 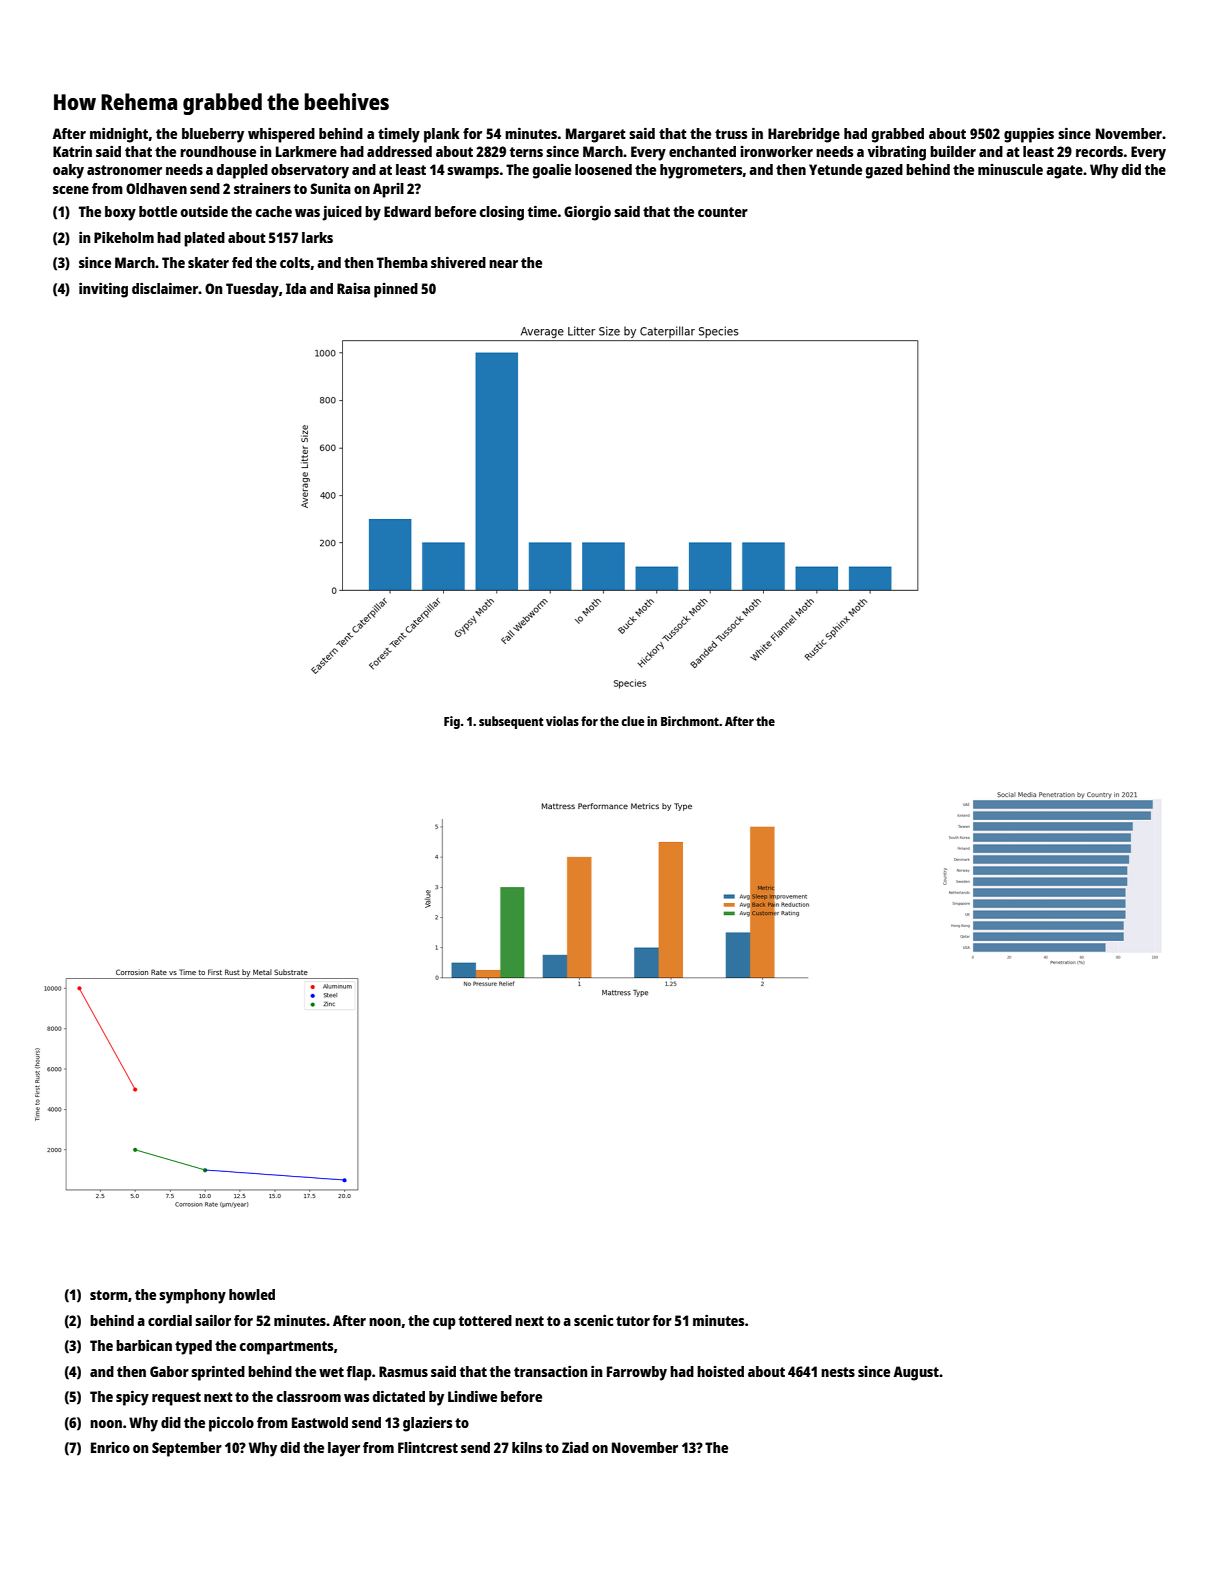 I want to click on Birchmont, so click(x=690, y=721).
